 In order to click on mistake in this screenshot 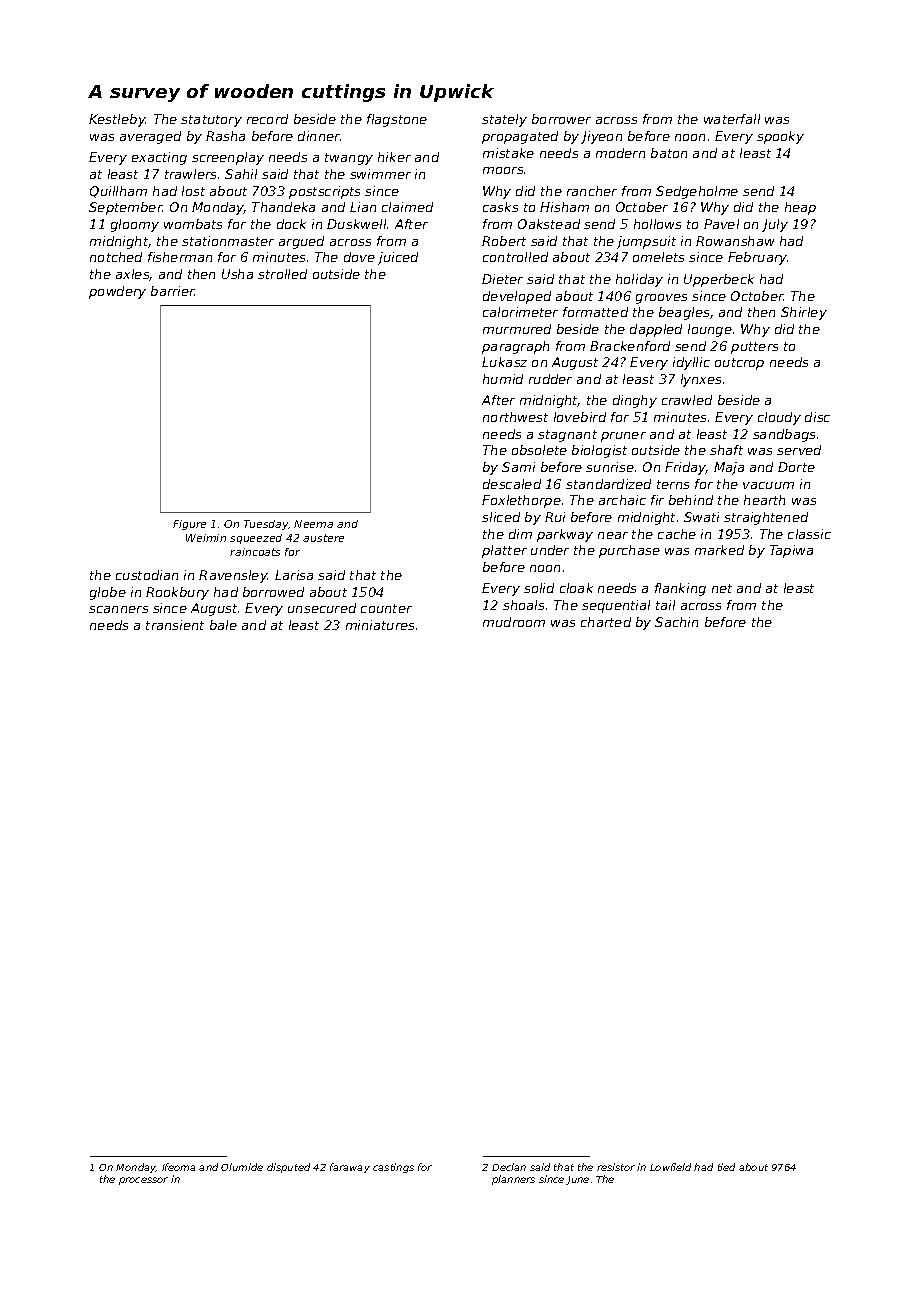, I will do `click(508, 153)`.
